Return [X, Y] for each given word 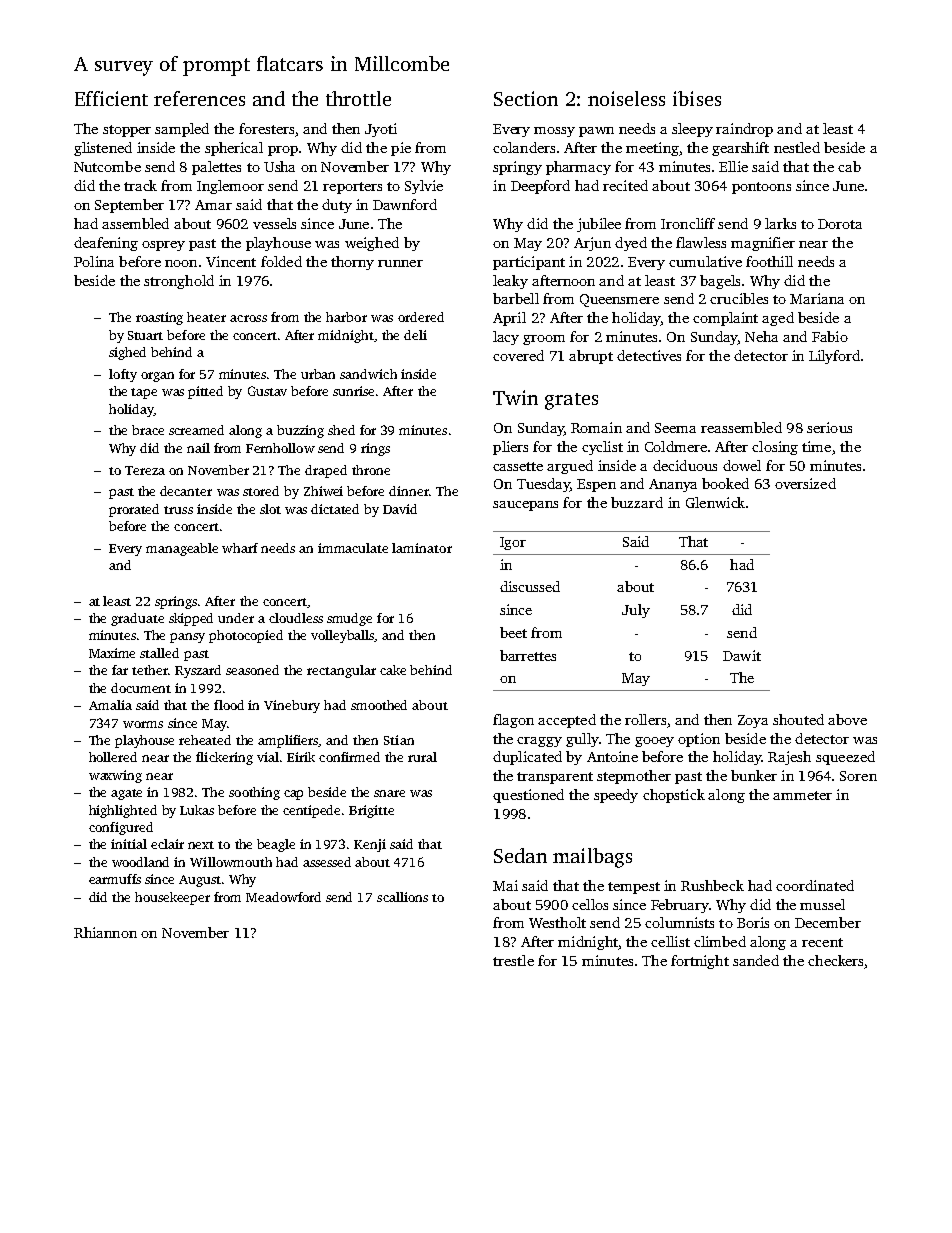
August [200, 881]
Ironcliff [688, 223]
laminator [422, 548]
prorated [134, 510]
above [847, 719]
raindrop [744, 130]
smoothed [379, 705]
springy [517, 168]
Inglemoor [230, 187]
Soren [858, 776]
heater [206, 317]
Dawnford [405, 204]
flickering [224, 758]
